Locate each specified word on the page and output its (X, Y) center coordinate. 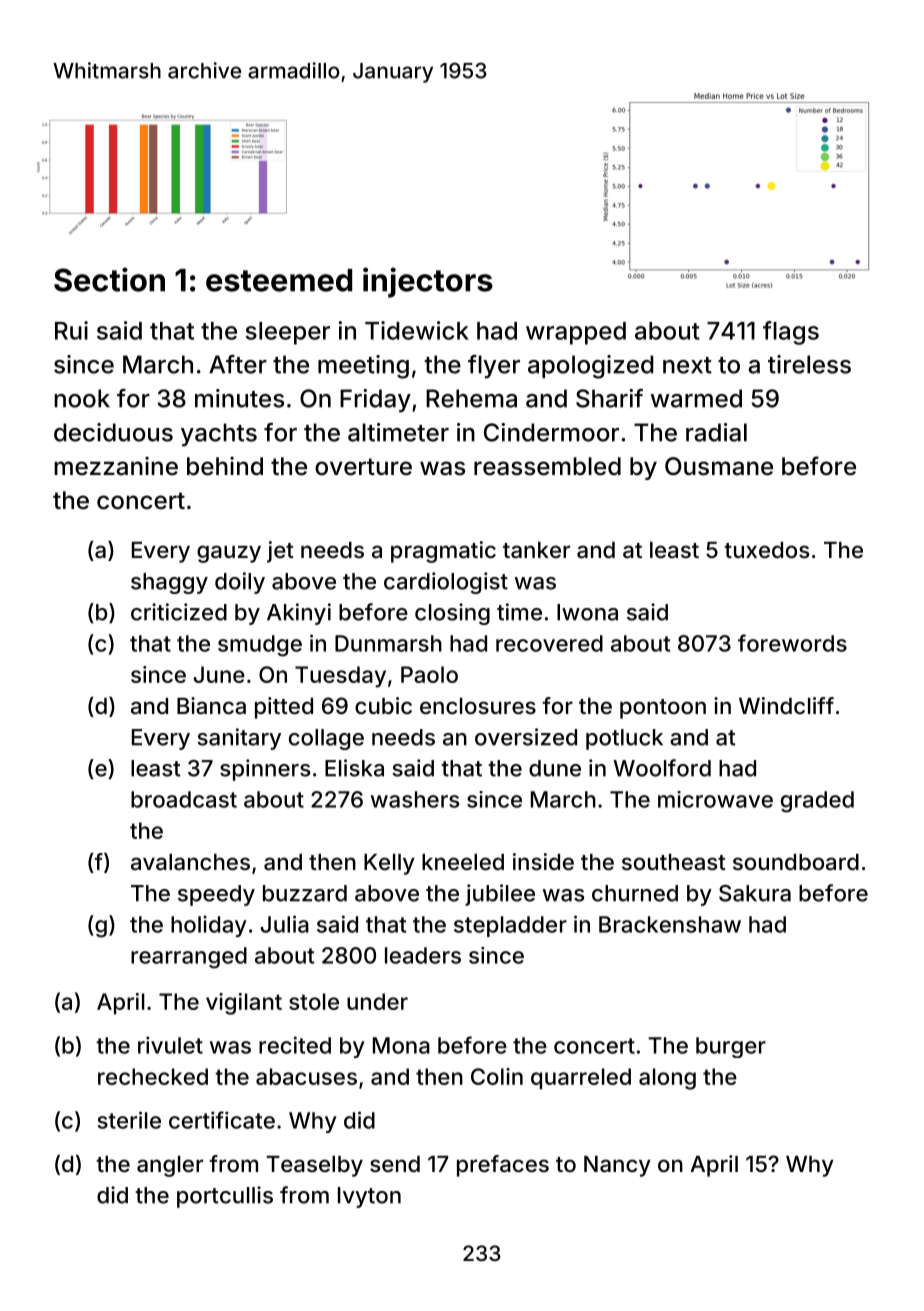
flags (791, 333)
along (667, 1079)
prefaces (503, 1166)
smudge (260, 646)
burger (731, 1047)
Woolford (662, 768)
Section (109, 279)
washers (415, 799)
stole (314, 1001)
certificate (222, 1120)
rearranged (189, 958)
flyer (494, 367)
